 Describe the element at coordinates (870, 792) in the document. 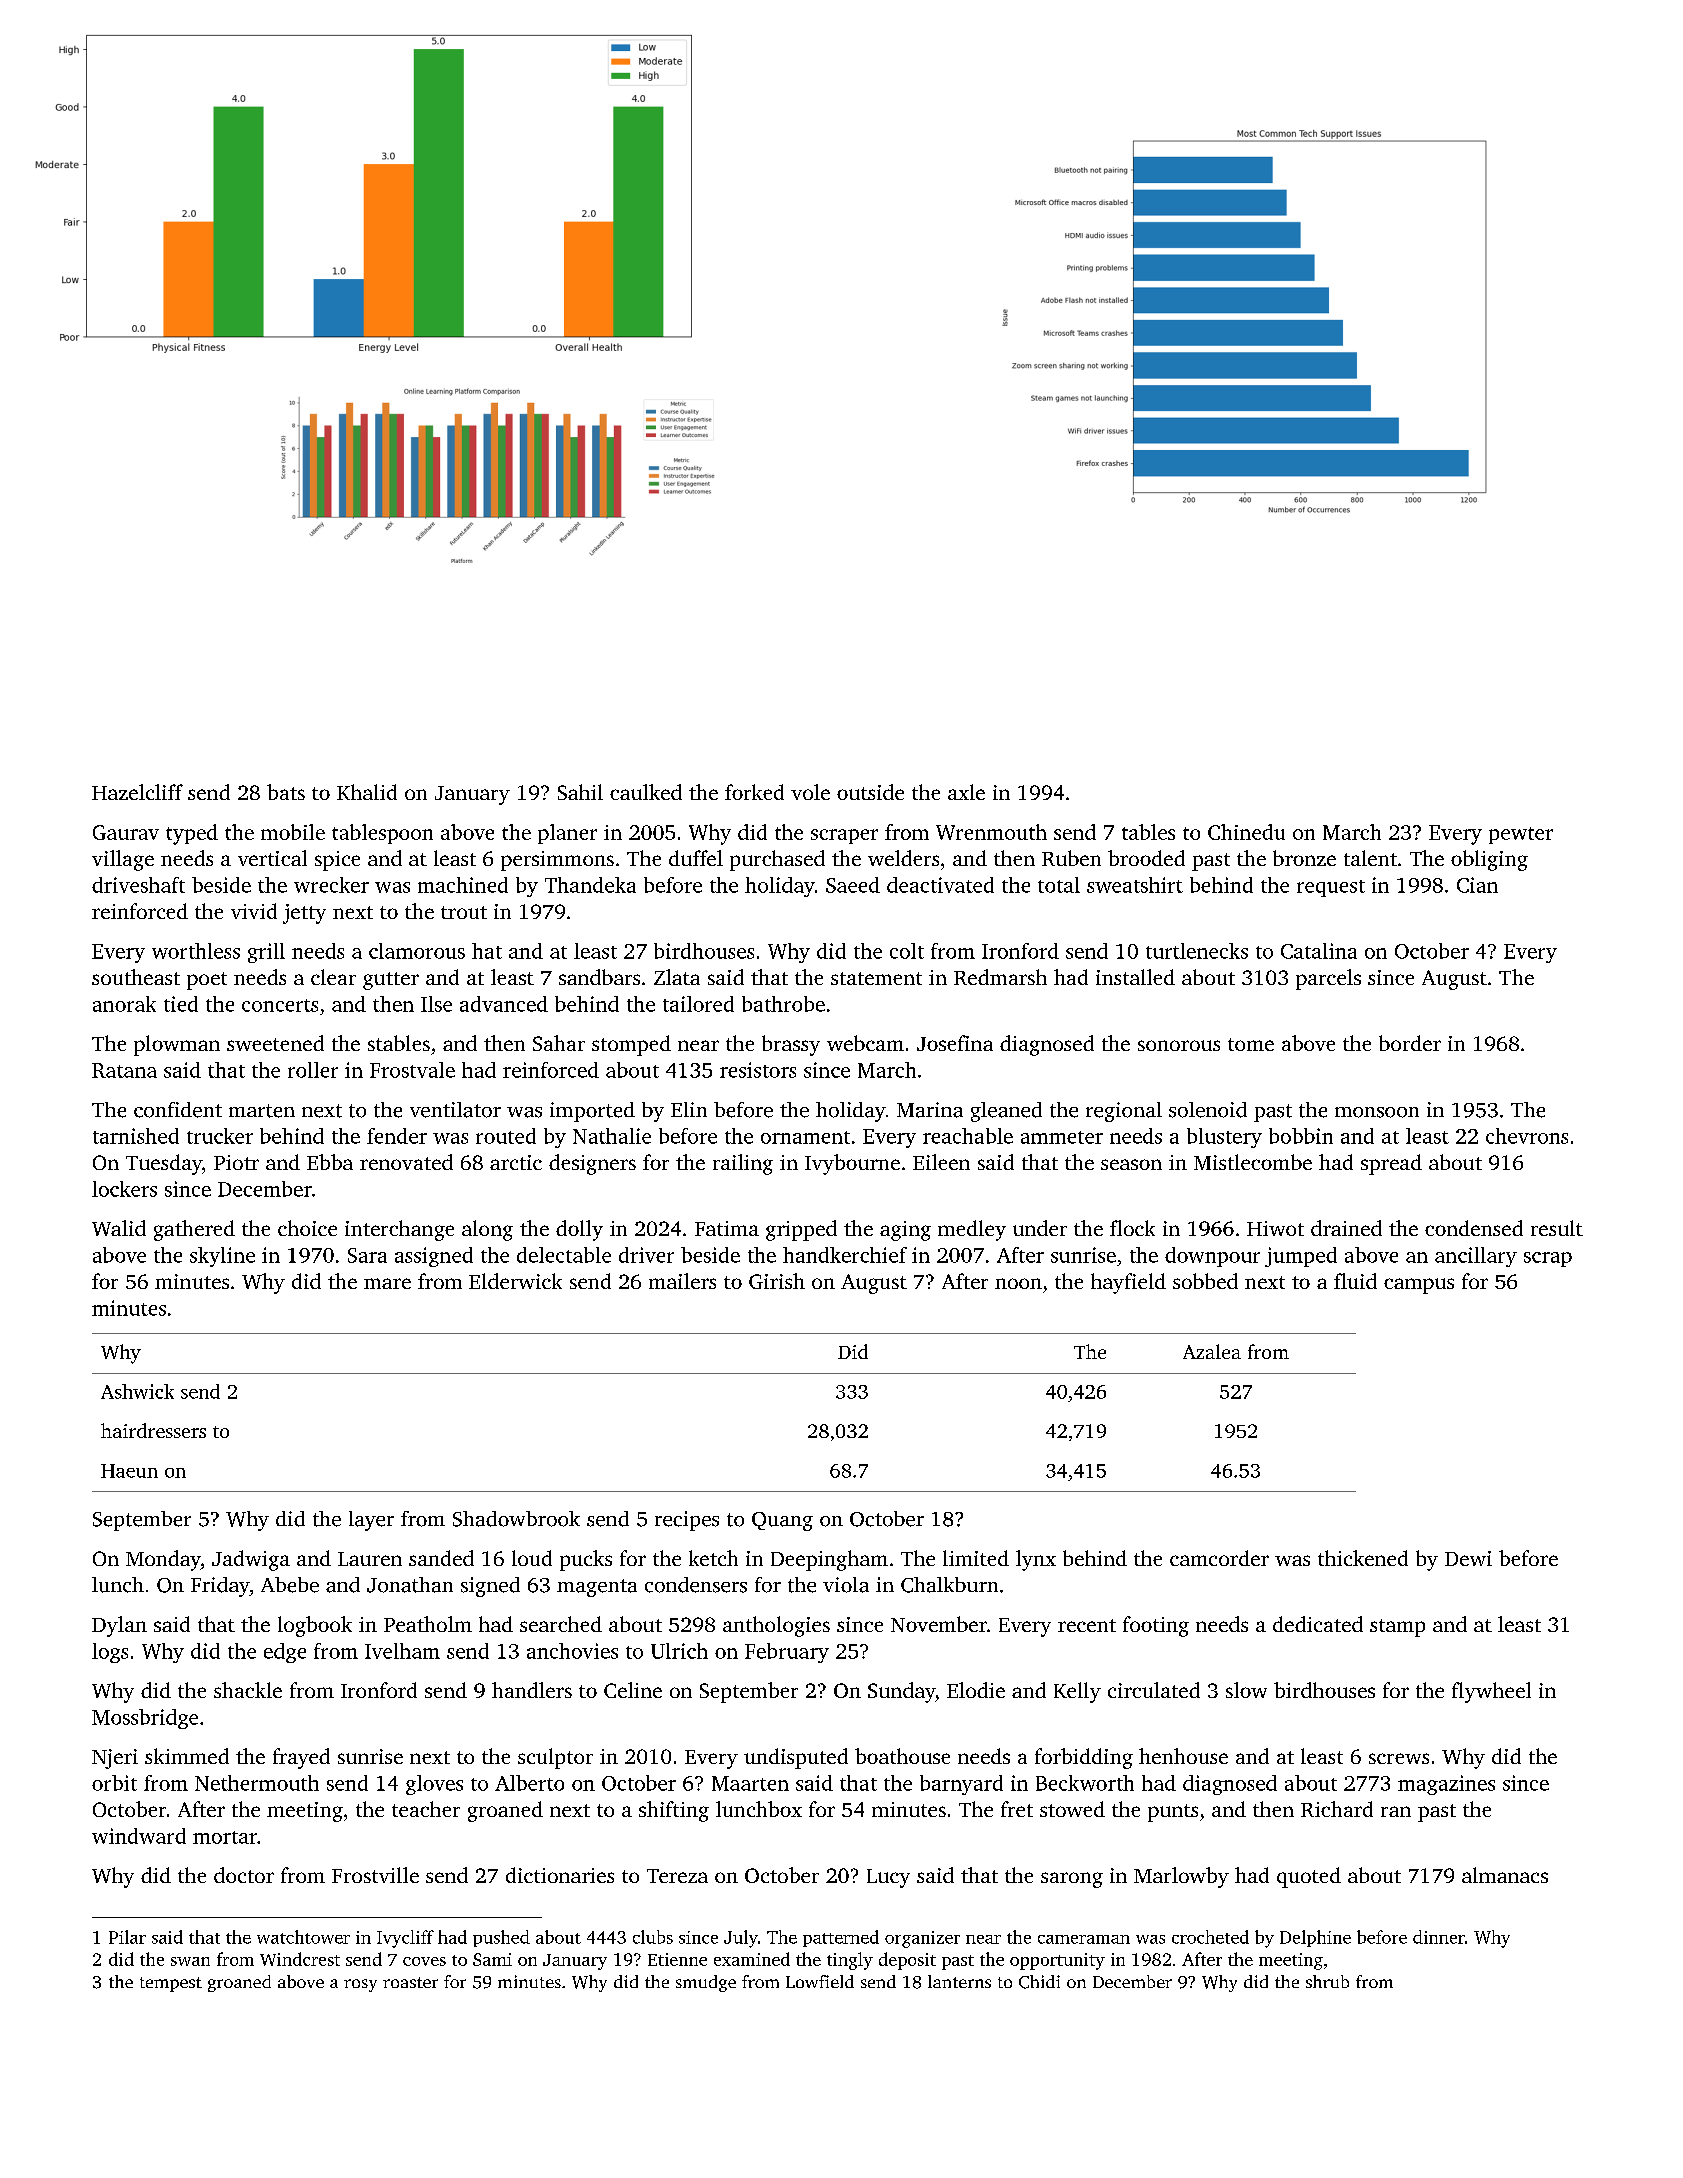

I see `outside` at that location.
